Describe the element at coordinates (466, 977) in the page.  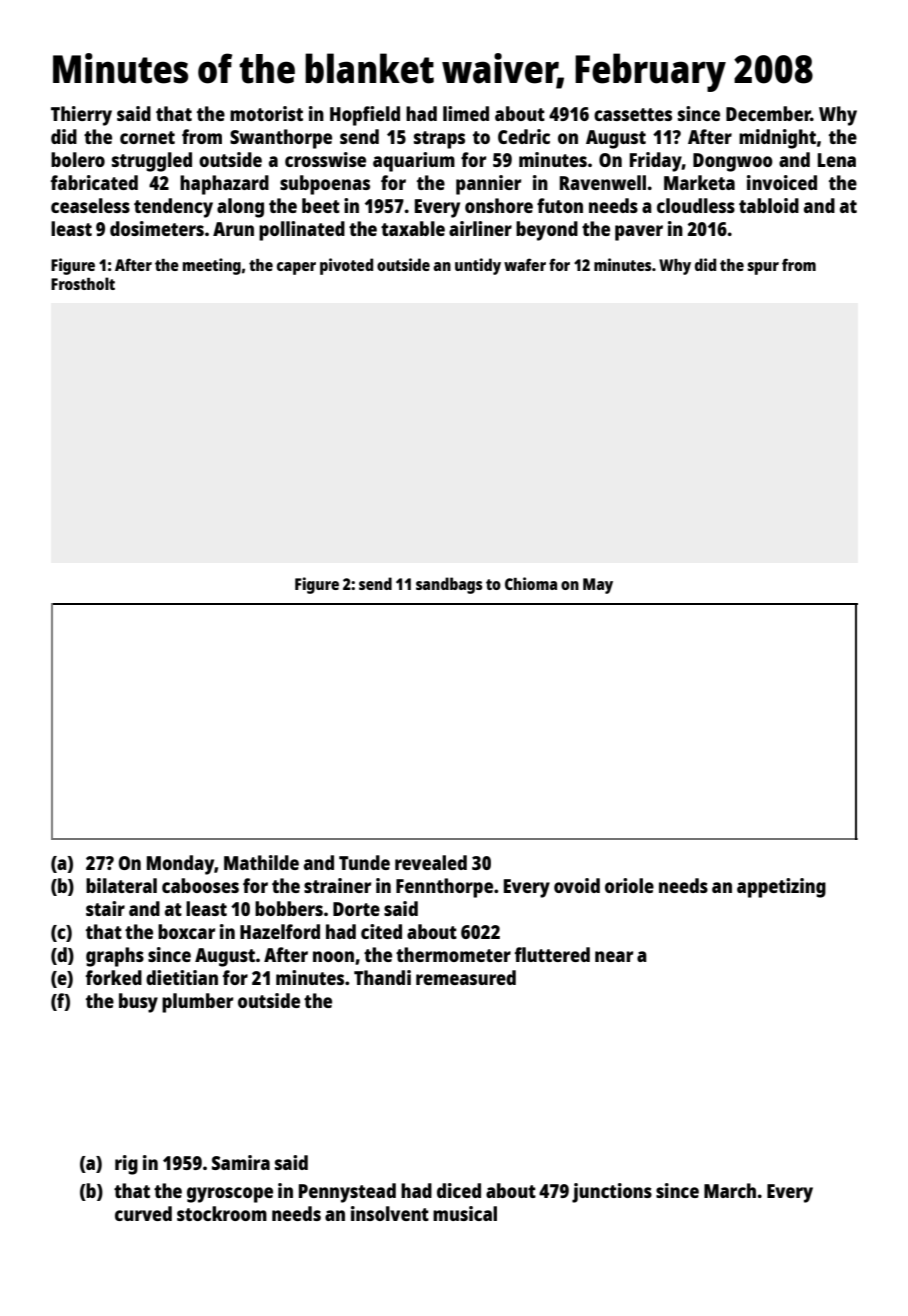
I see `remeasured` at that location.
